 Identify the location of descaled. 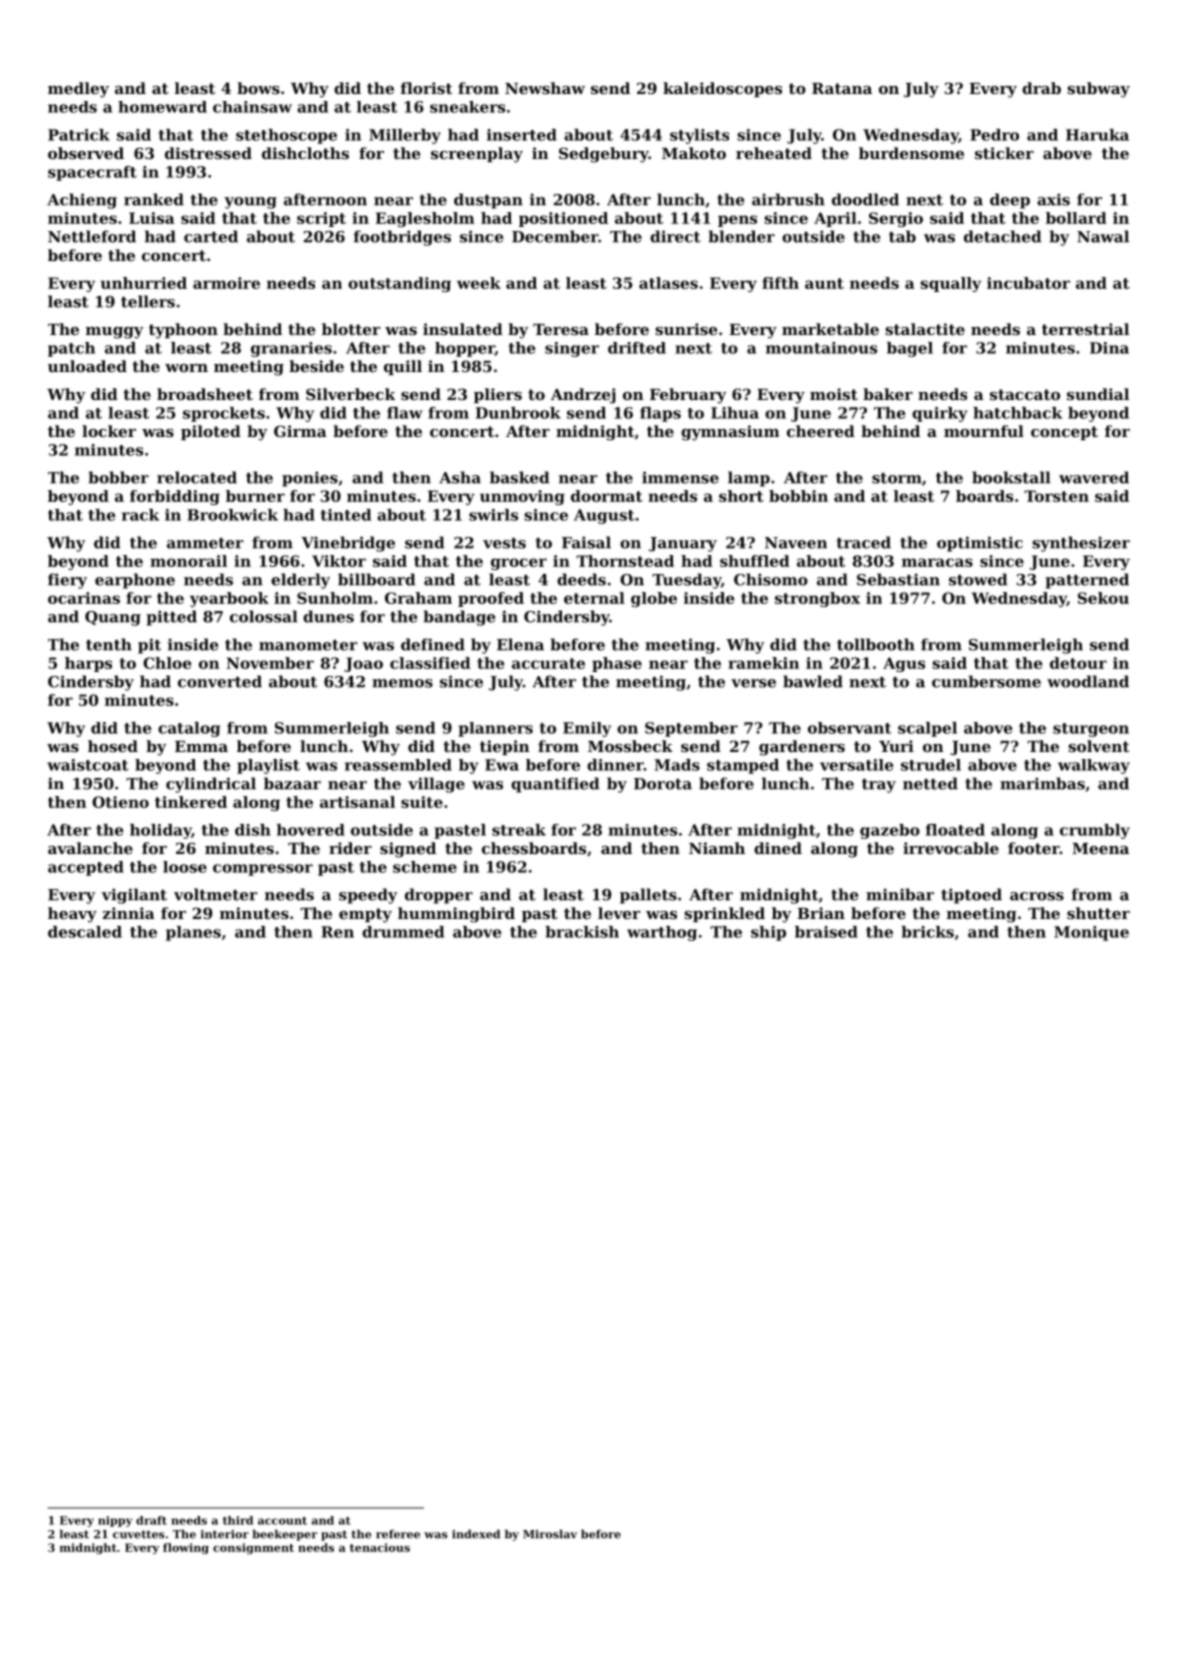
(85, 932).
